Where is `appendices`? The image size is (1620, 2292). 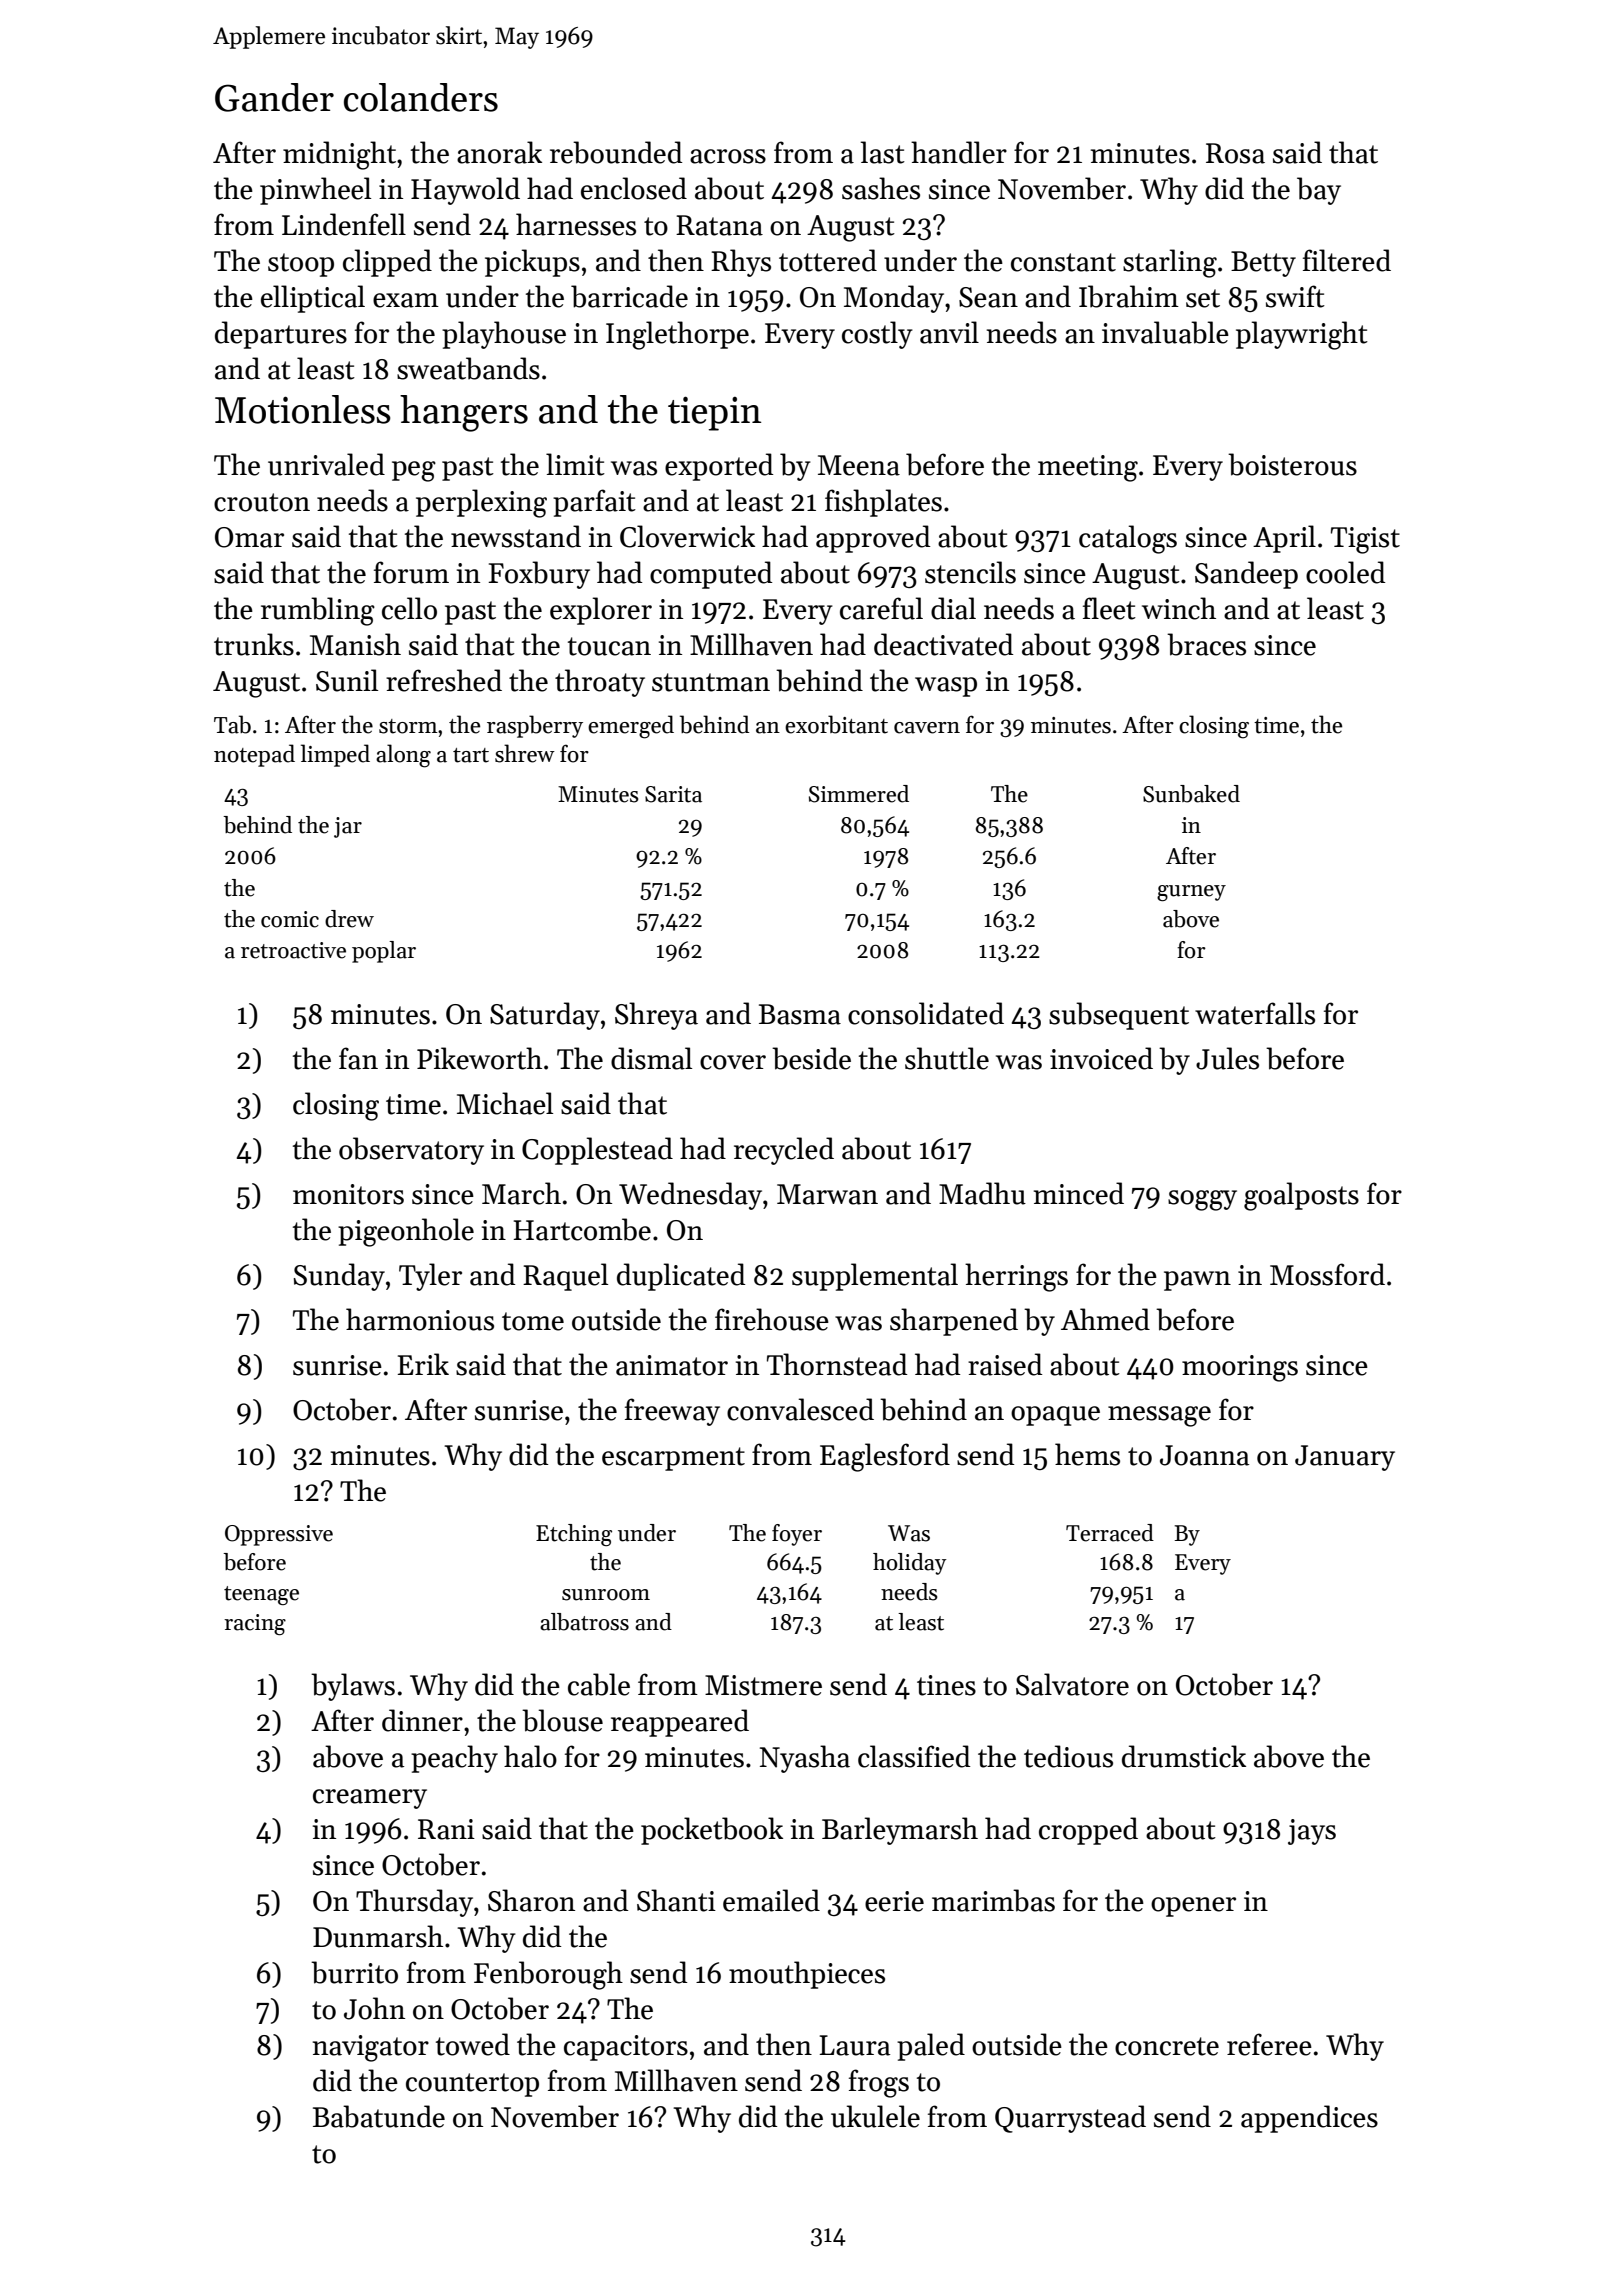
appendices is located at coordinates (1309, 2119).
